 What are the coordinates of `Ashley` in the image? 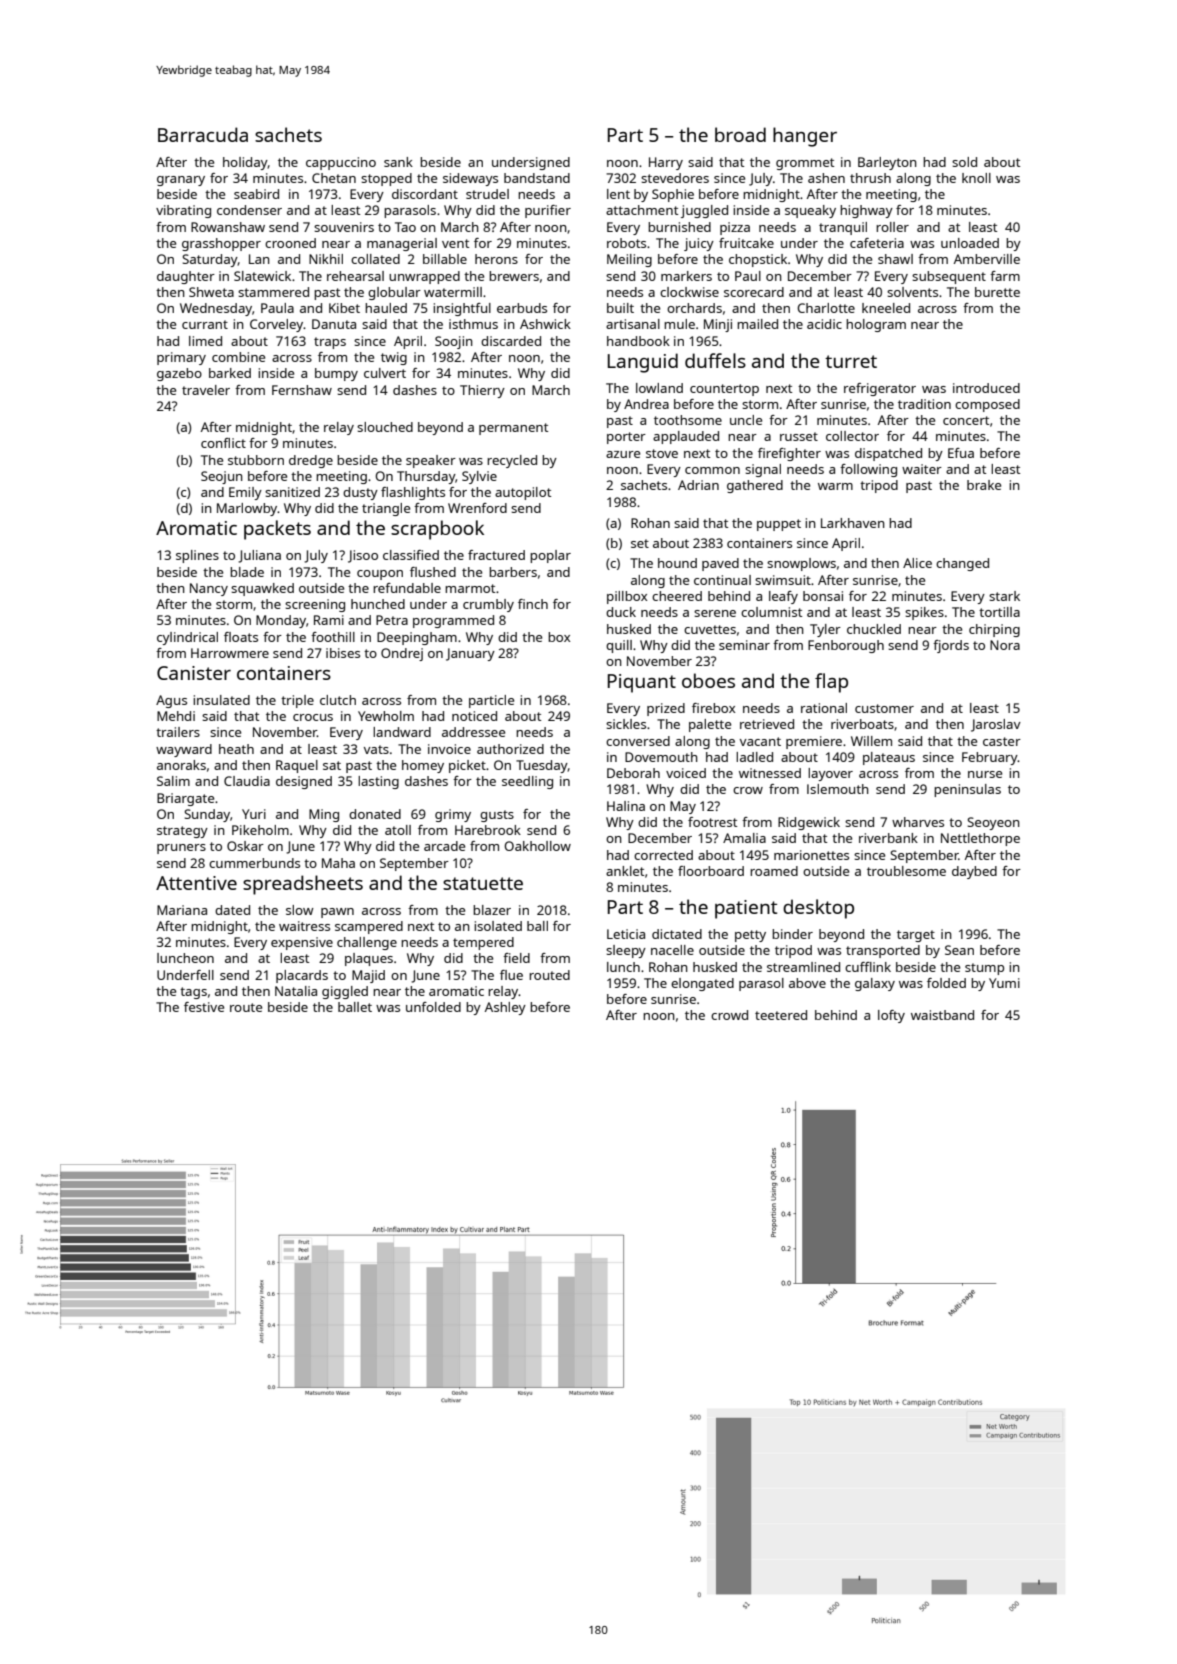 It's located at (505, 1008).
